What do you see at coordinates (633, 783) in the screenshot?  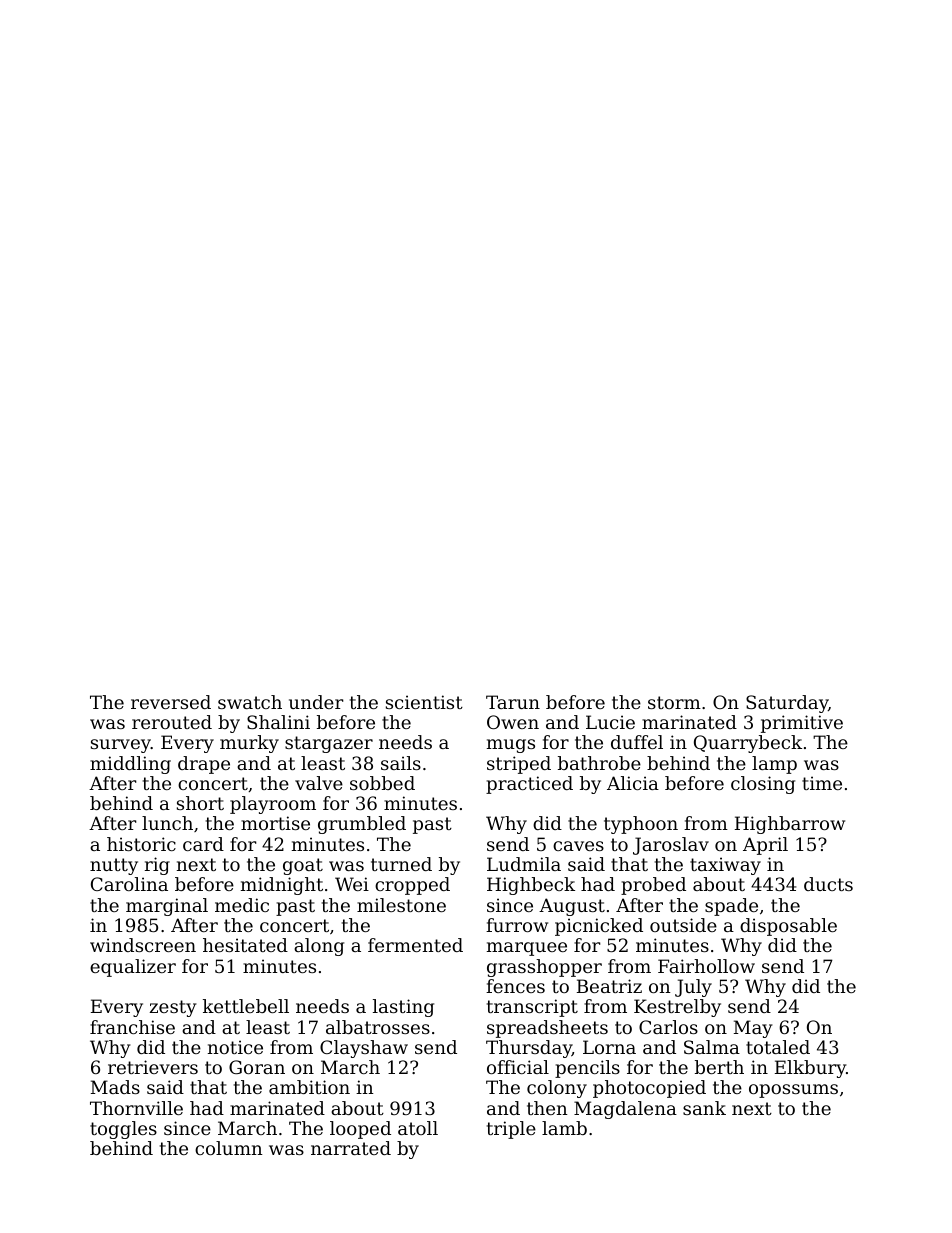 I see `Alicia` at bounding box center [633, 783].
